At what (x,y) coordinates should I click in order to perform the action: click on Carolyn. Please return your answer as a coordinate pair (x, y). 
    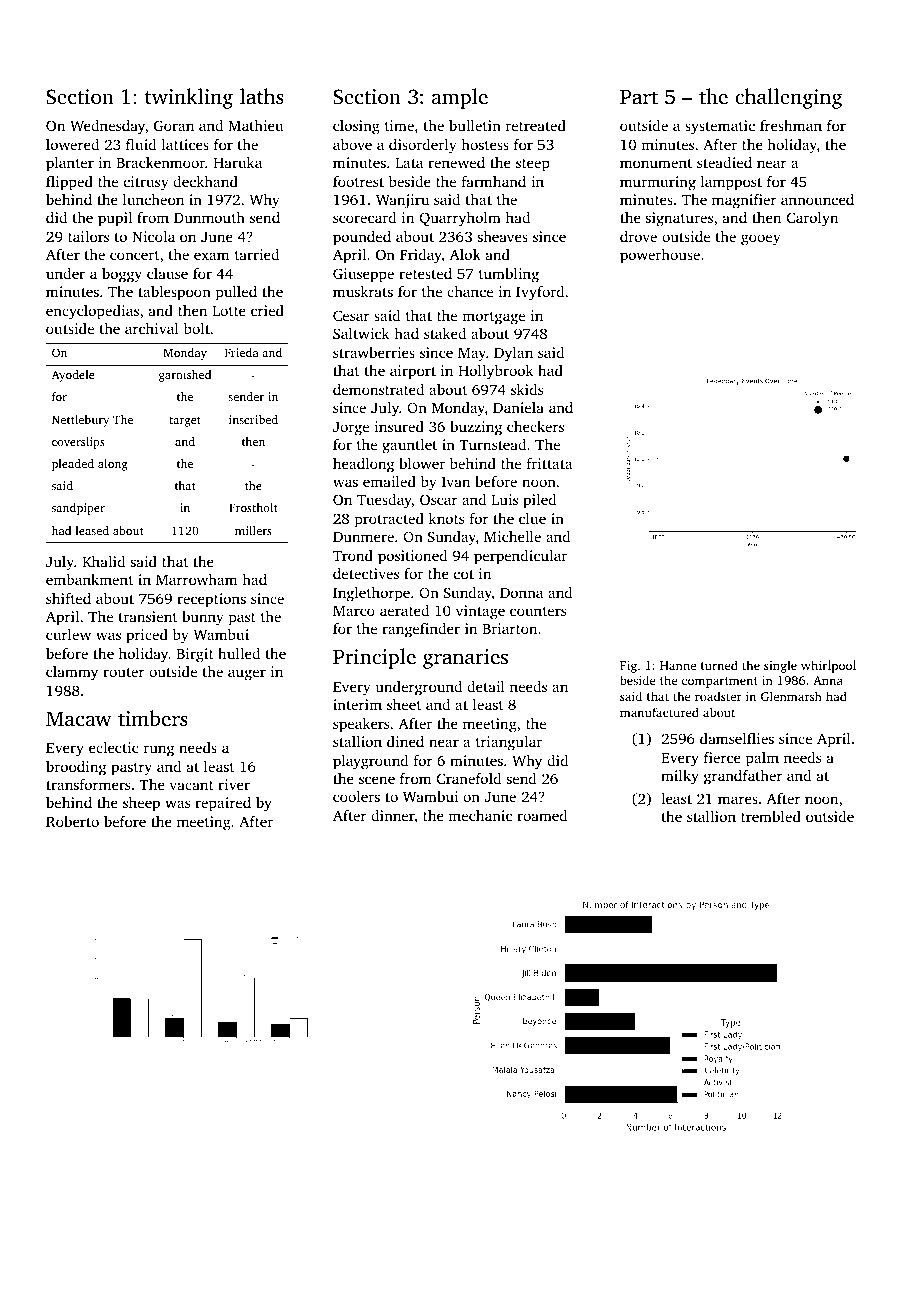
    Looking at the image, I should click on (812, 219).
